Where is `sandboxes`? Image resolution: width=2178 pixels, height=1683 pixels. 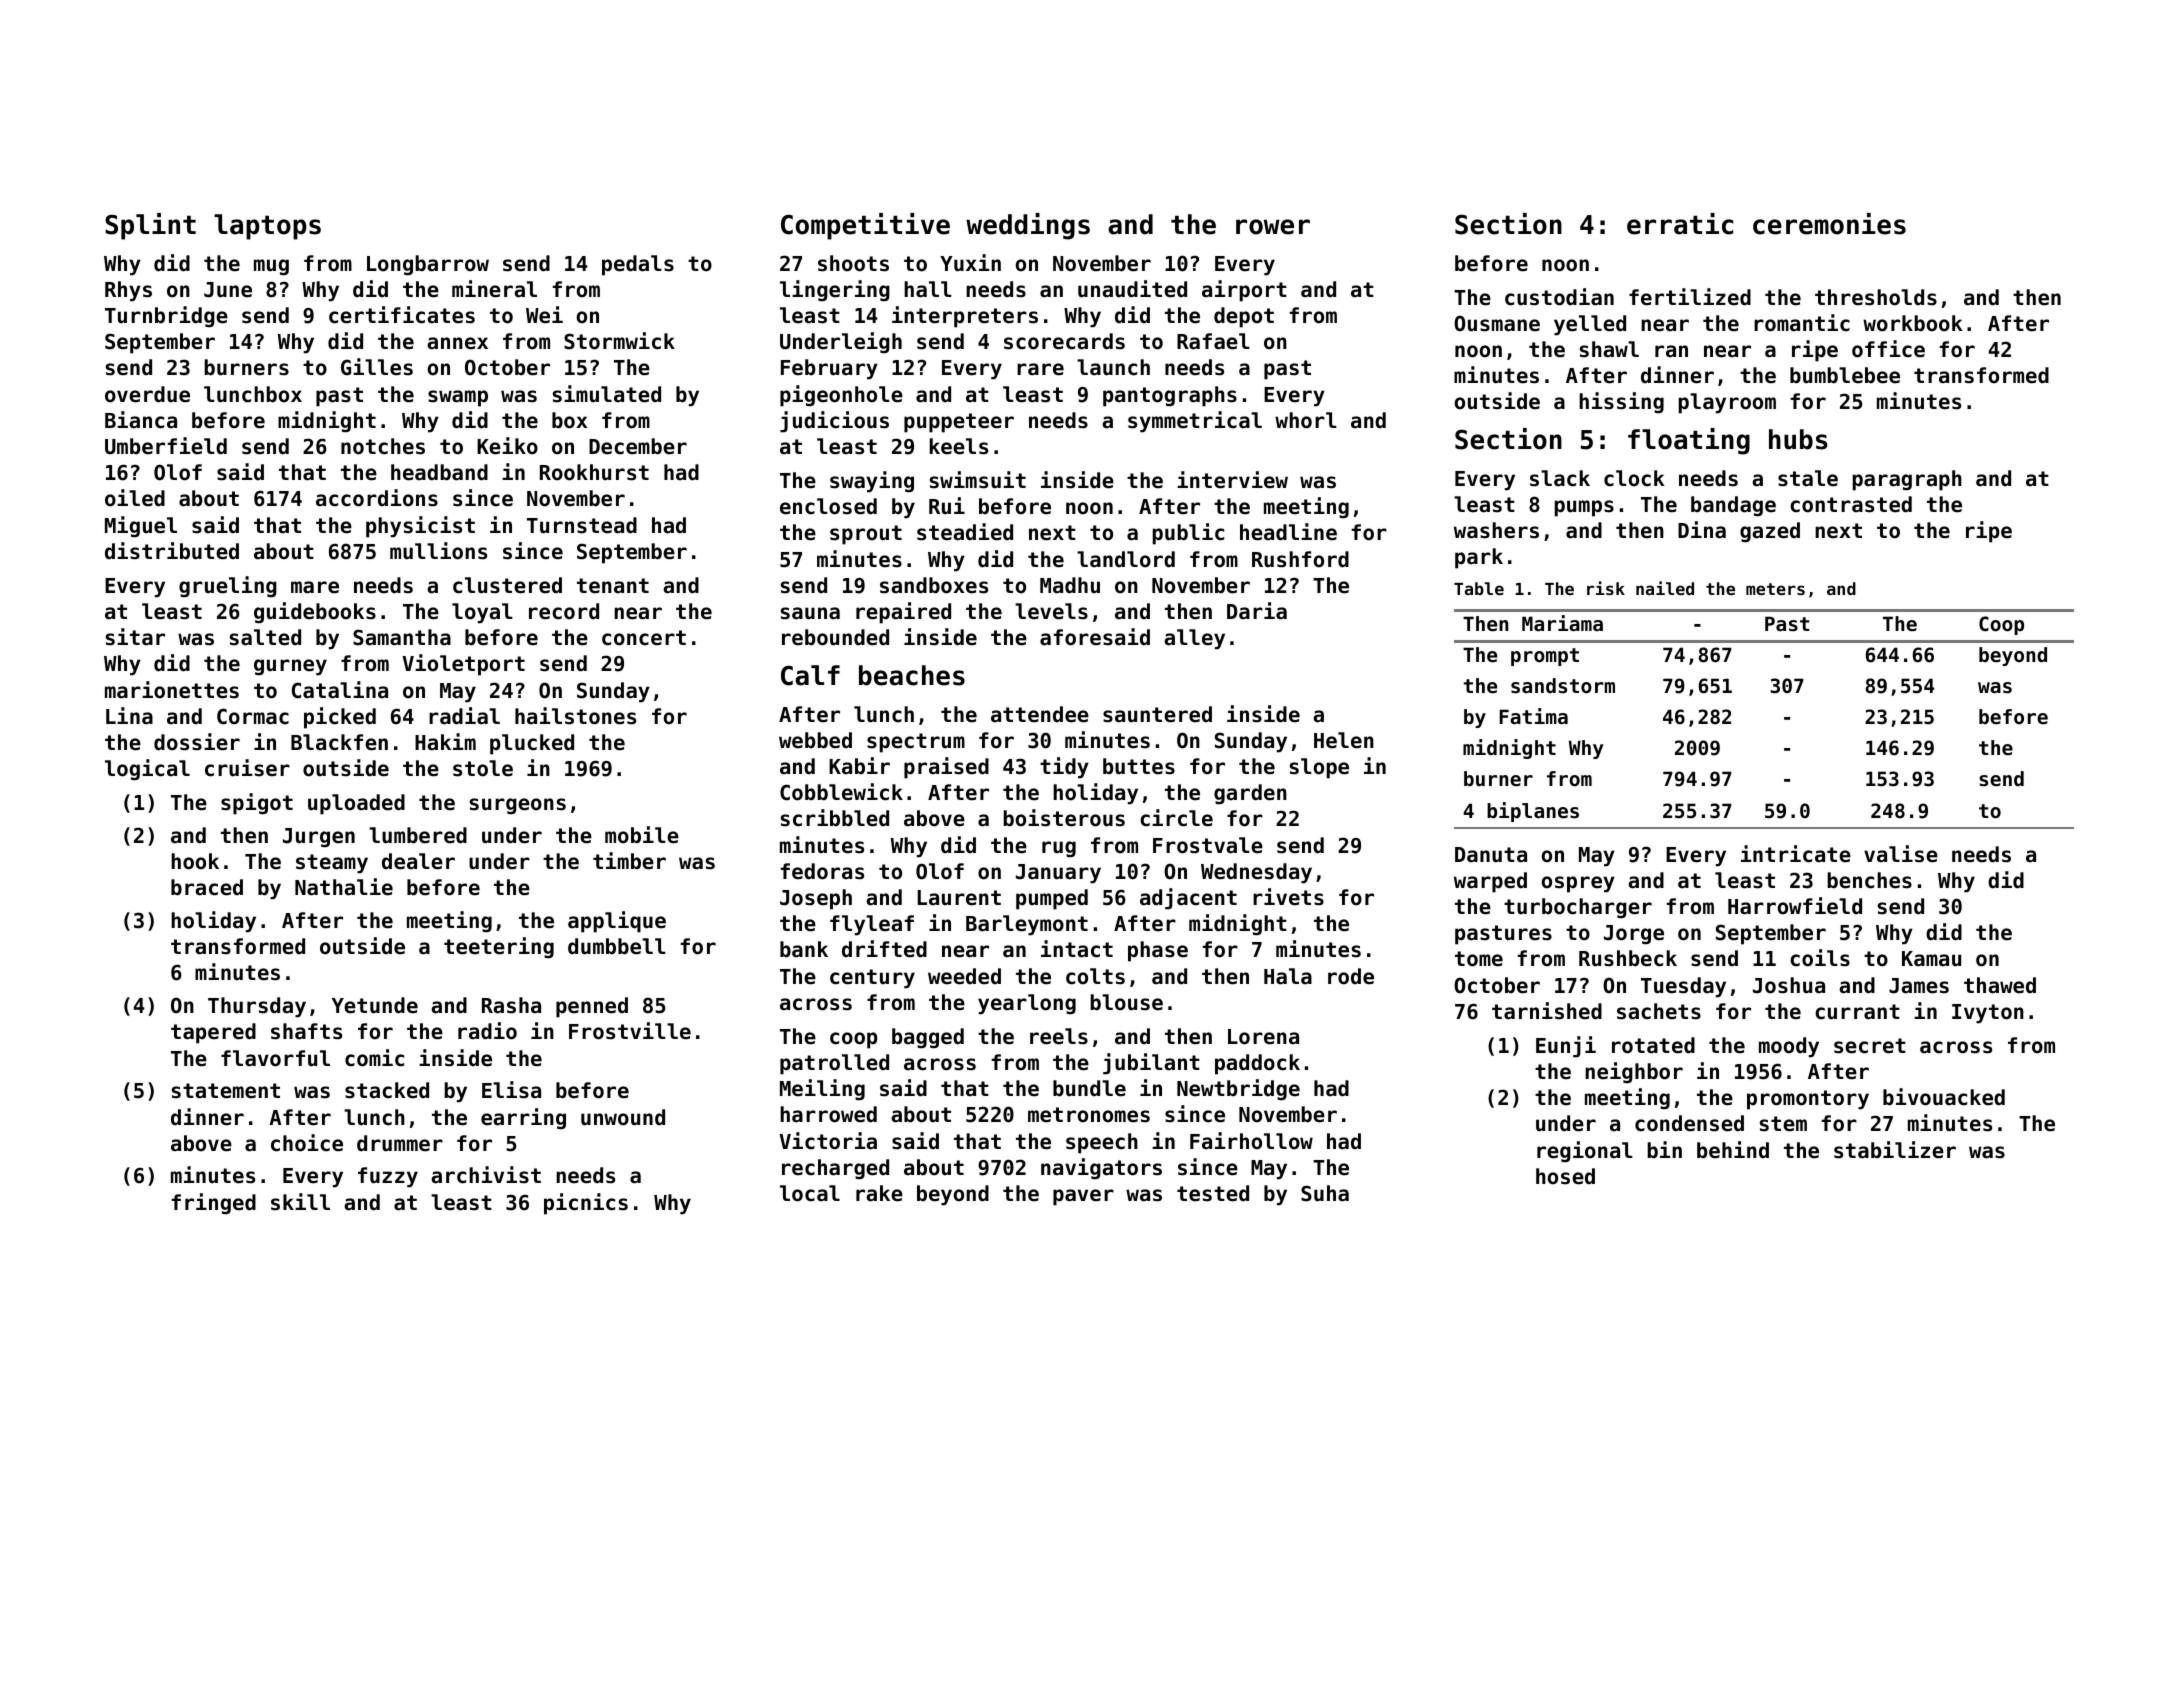 sandboxes is located at coordinates (934, 585).
